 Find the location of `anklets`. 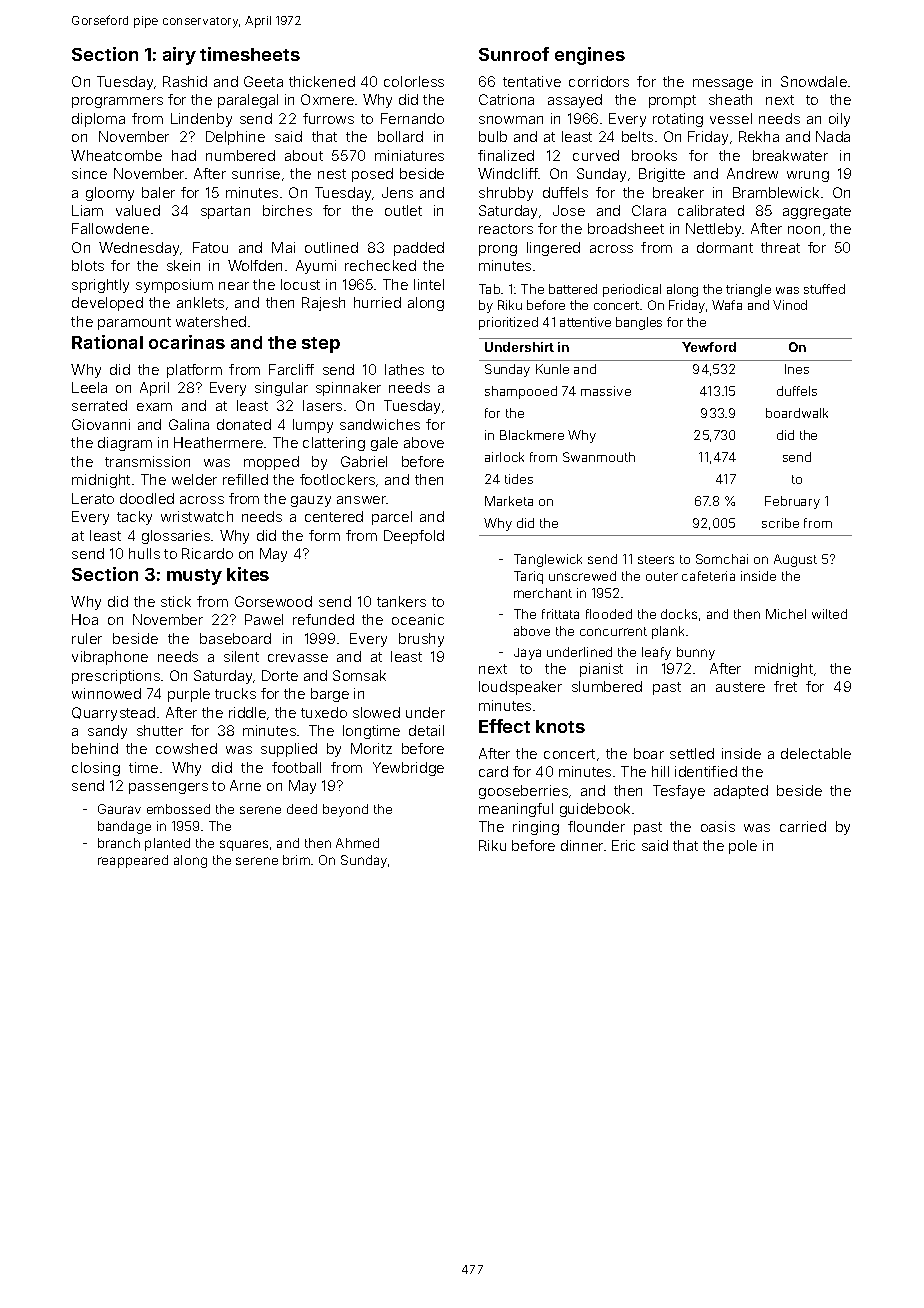

anklets is located at coordinates (200, 302).
